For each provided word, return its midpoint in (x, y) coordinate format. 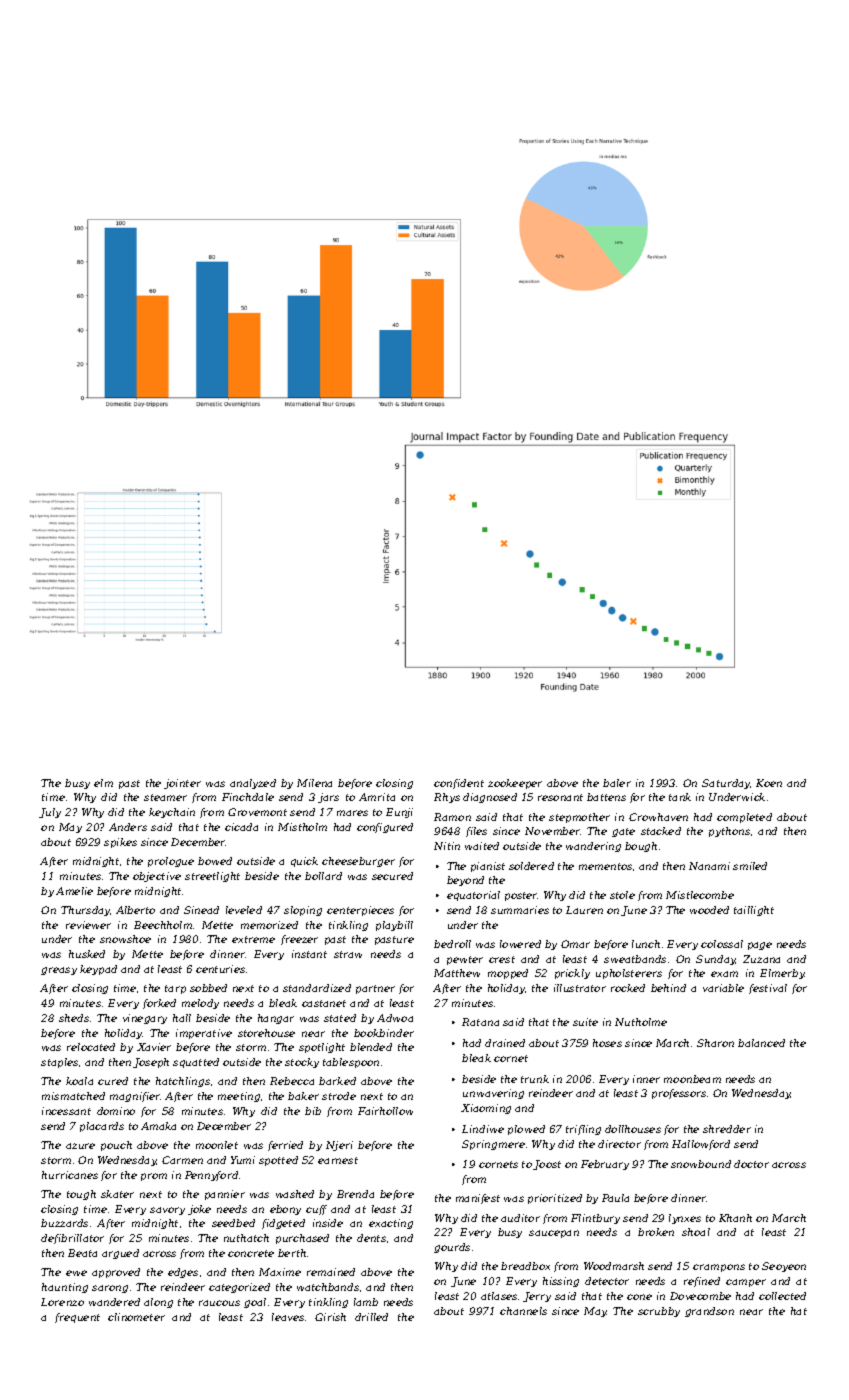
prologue (171, 862)
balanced (761, 1043)
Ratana (480, 1022)
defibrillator (72, 1239)
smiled (750, 866)
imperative (204, 1034)
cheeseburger (358, 862)
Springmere (493, 1145)
